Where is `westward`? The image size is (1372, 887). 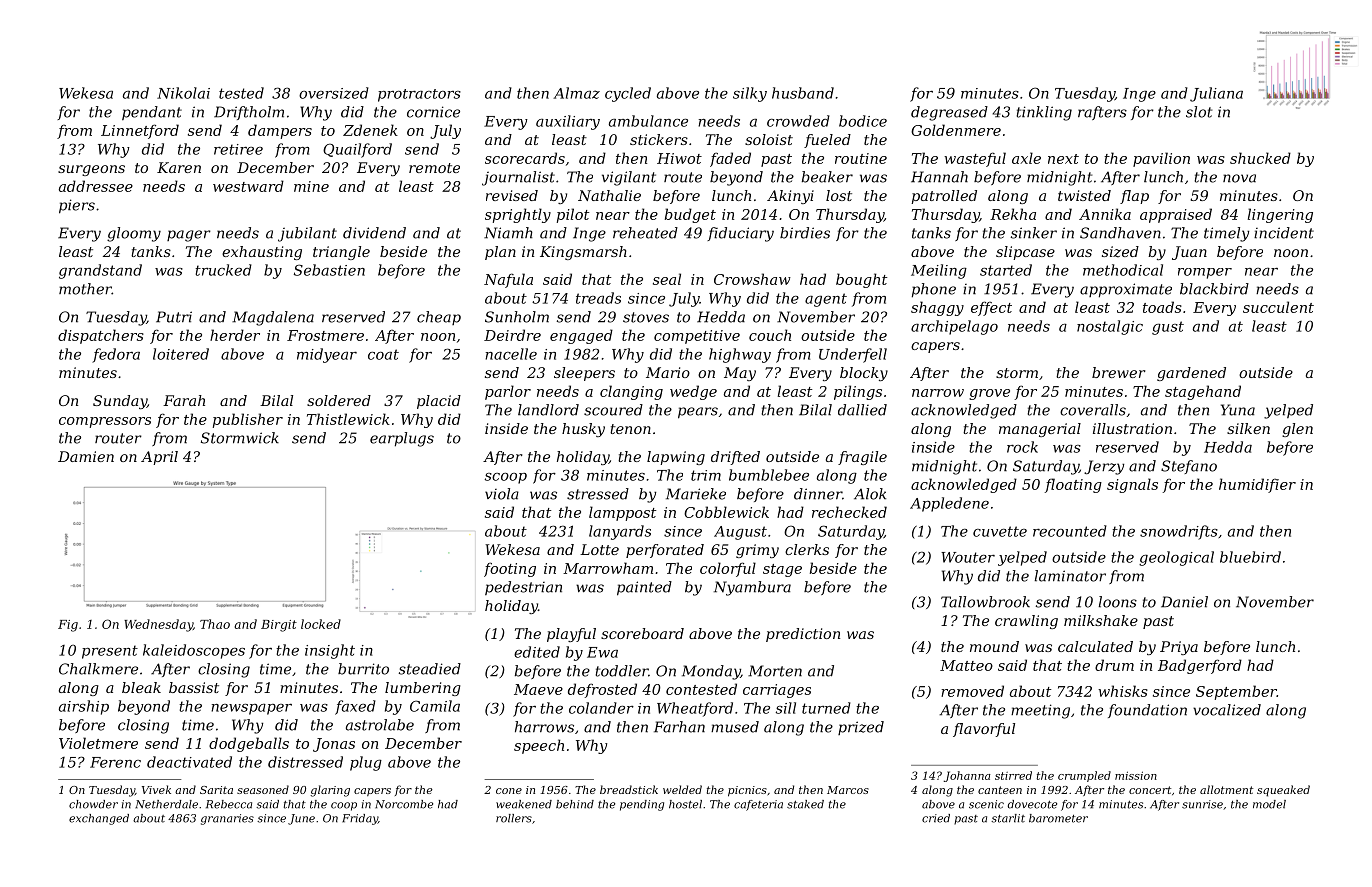
westward is located at coordinates (248, 186).
